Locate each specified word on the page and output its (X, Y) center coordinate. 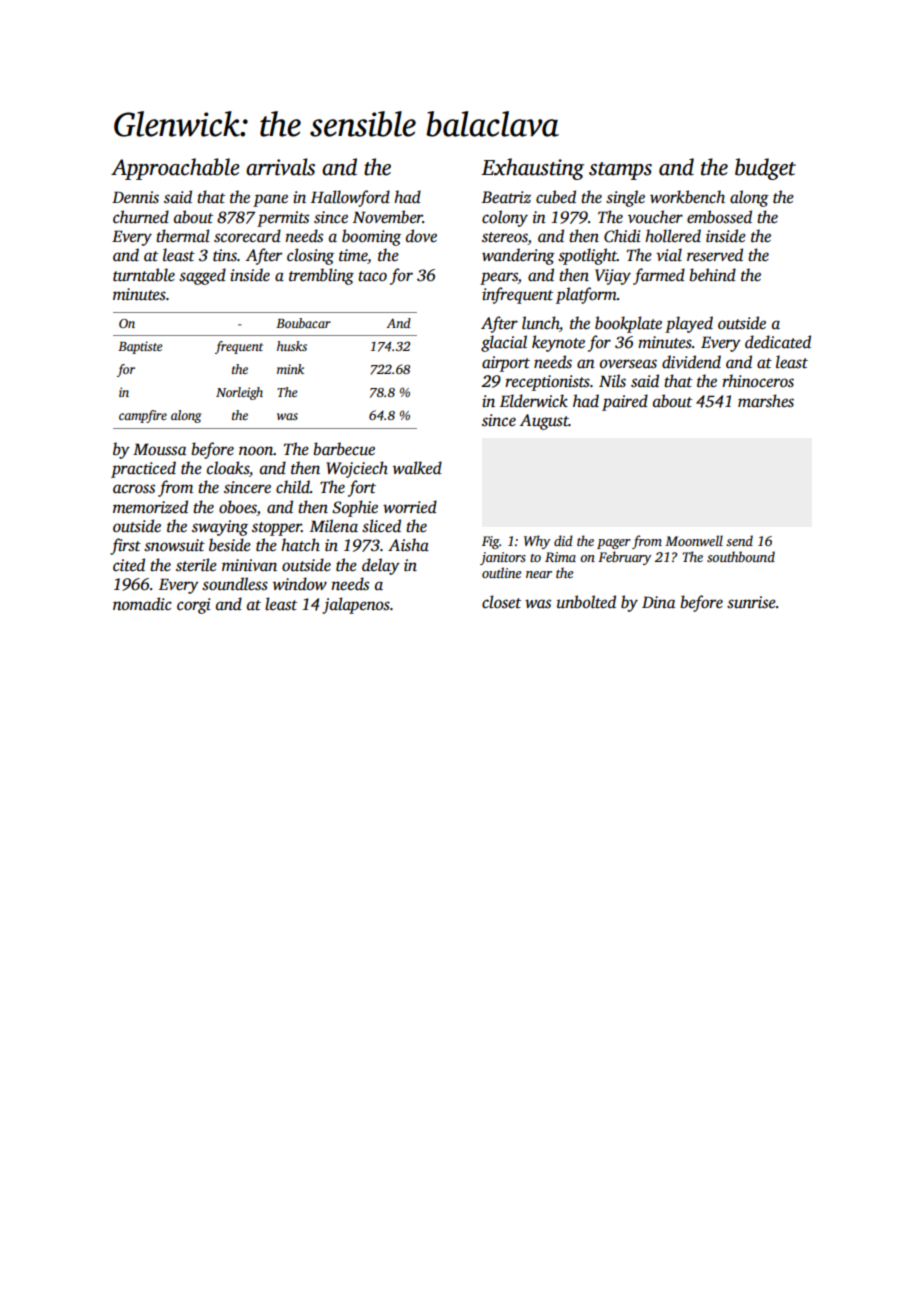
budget (765, 169)
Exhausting (532, 169)
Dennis (135, 197)
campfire (143, 416)
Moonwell (694, 540)
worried (410, 507)
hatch (300, 544)
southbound (741, 556)
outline (501, 572)
